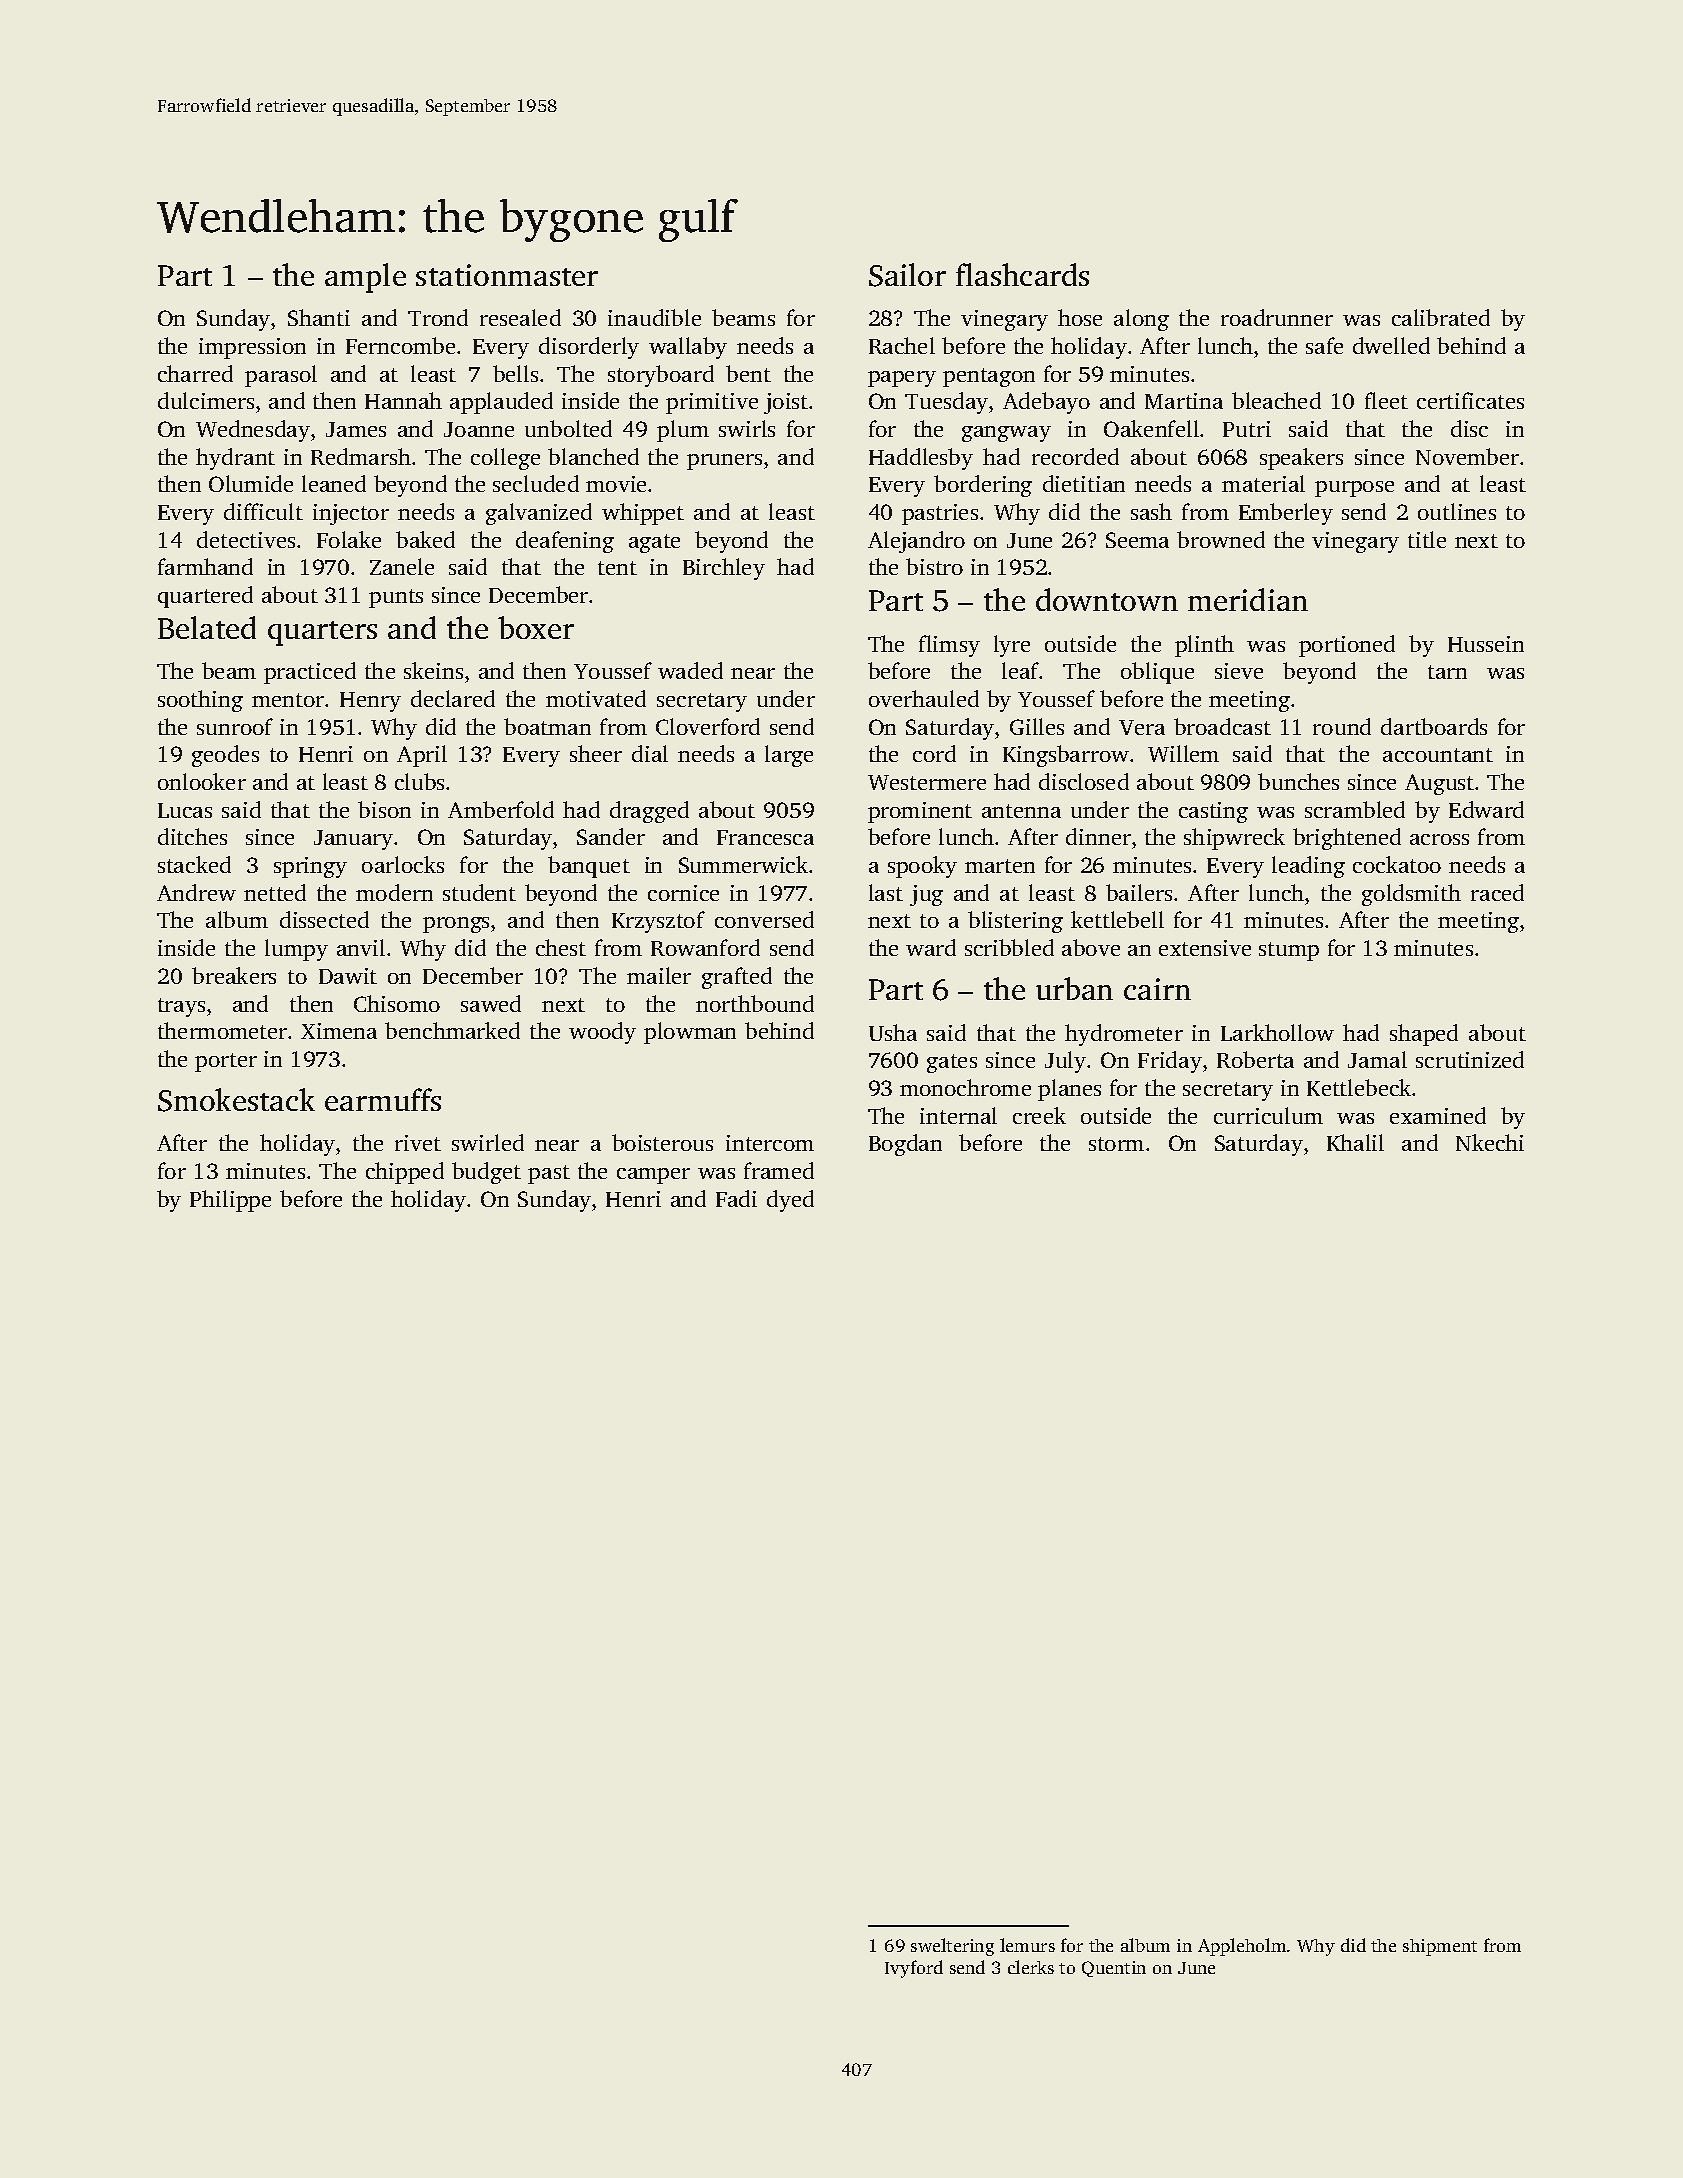  Describe the element at coordinates (1116, 1144) in the screenshot. I see `storm` at that location.
